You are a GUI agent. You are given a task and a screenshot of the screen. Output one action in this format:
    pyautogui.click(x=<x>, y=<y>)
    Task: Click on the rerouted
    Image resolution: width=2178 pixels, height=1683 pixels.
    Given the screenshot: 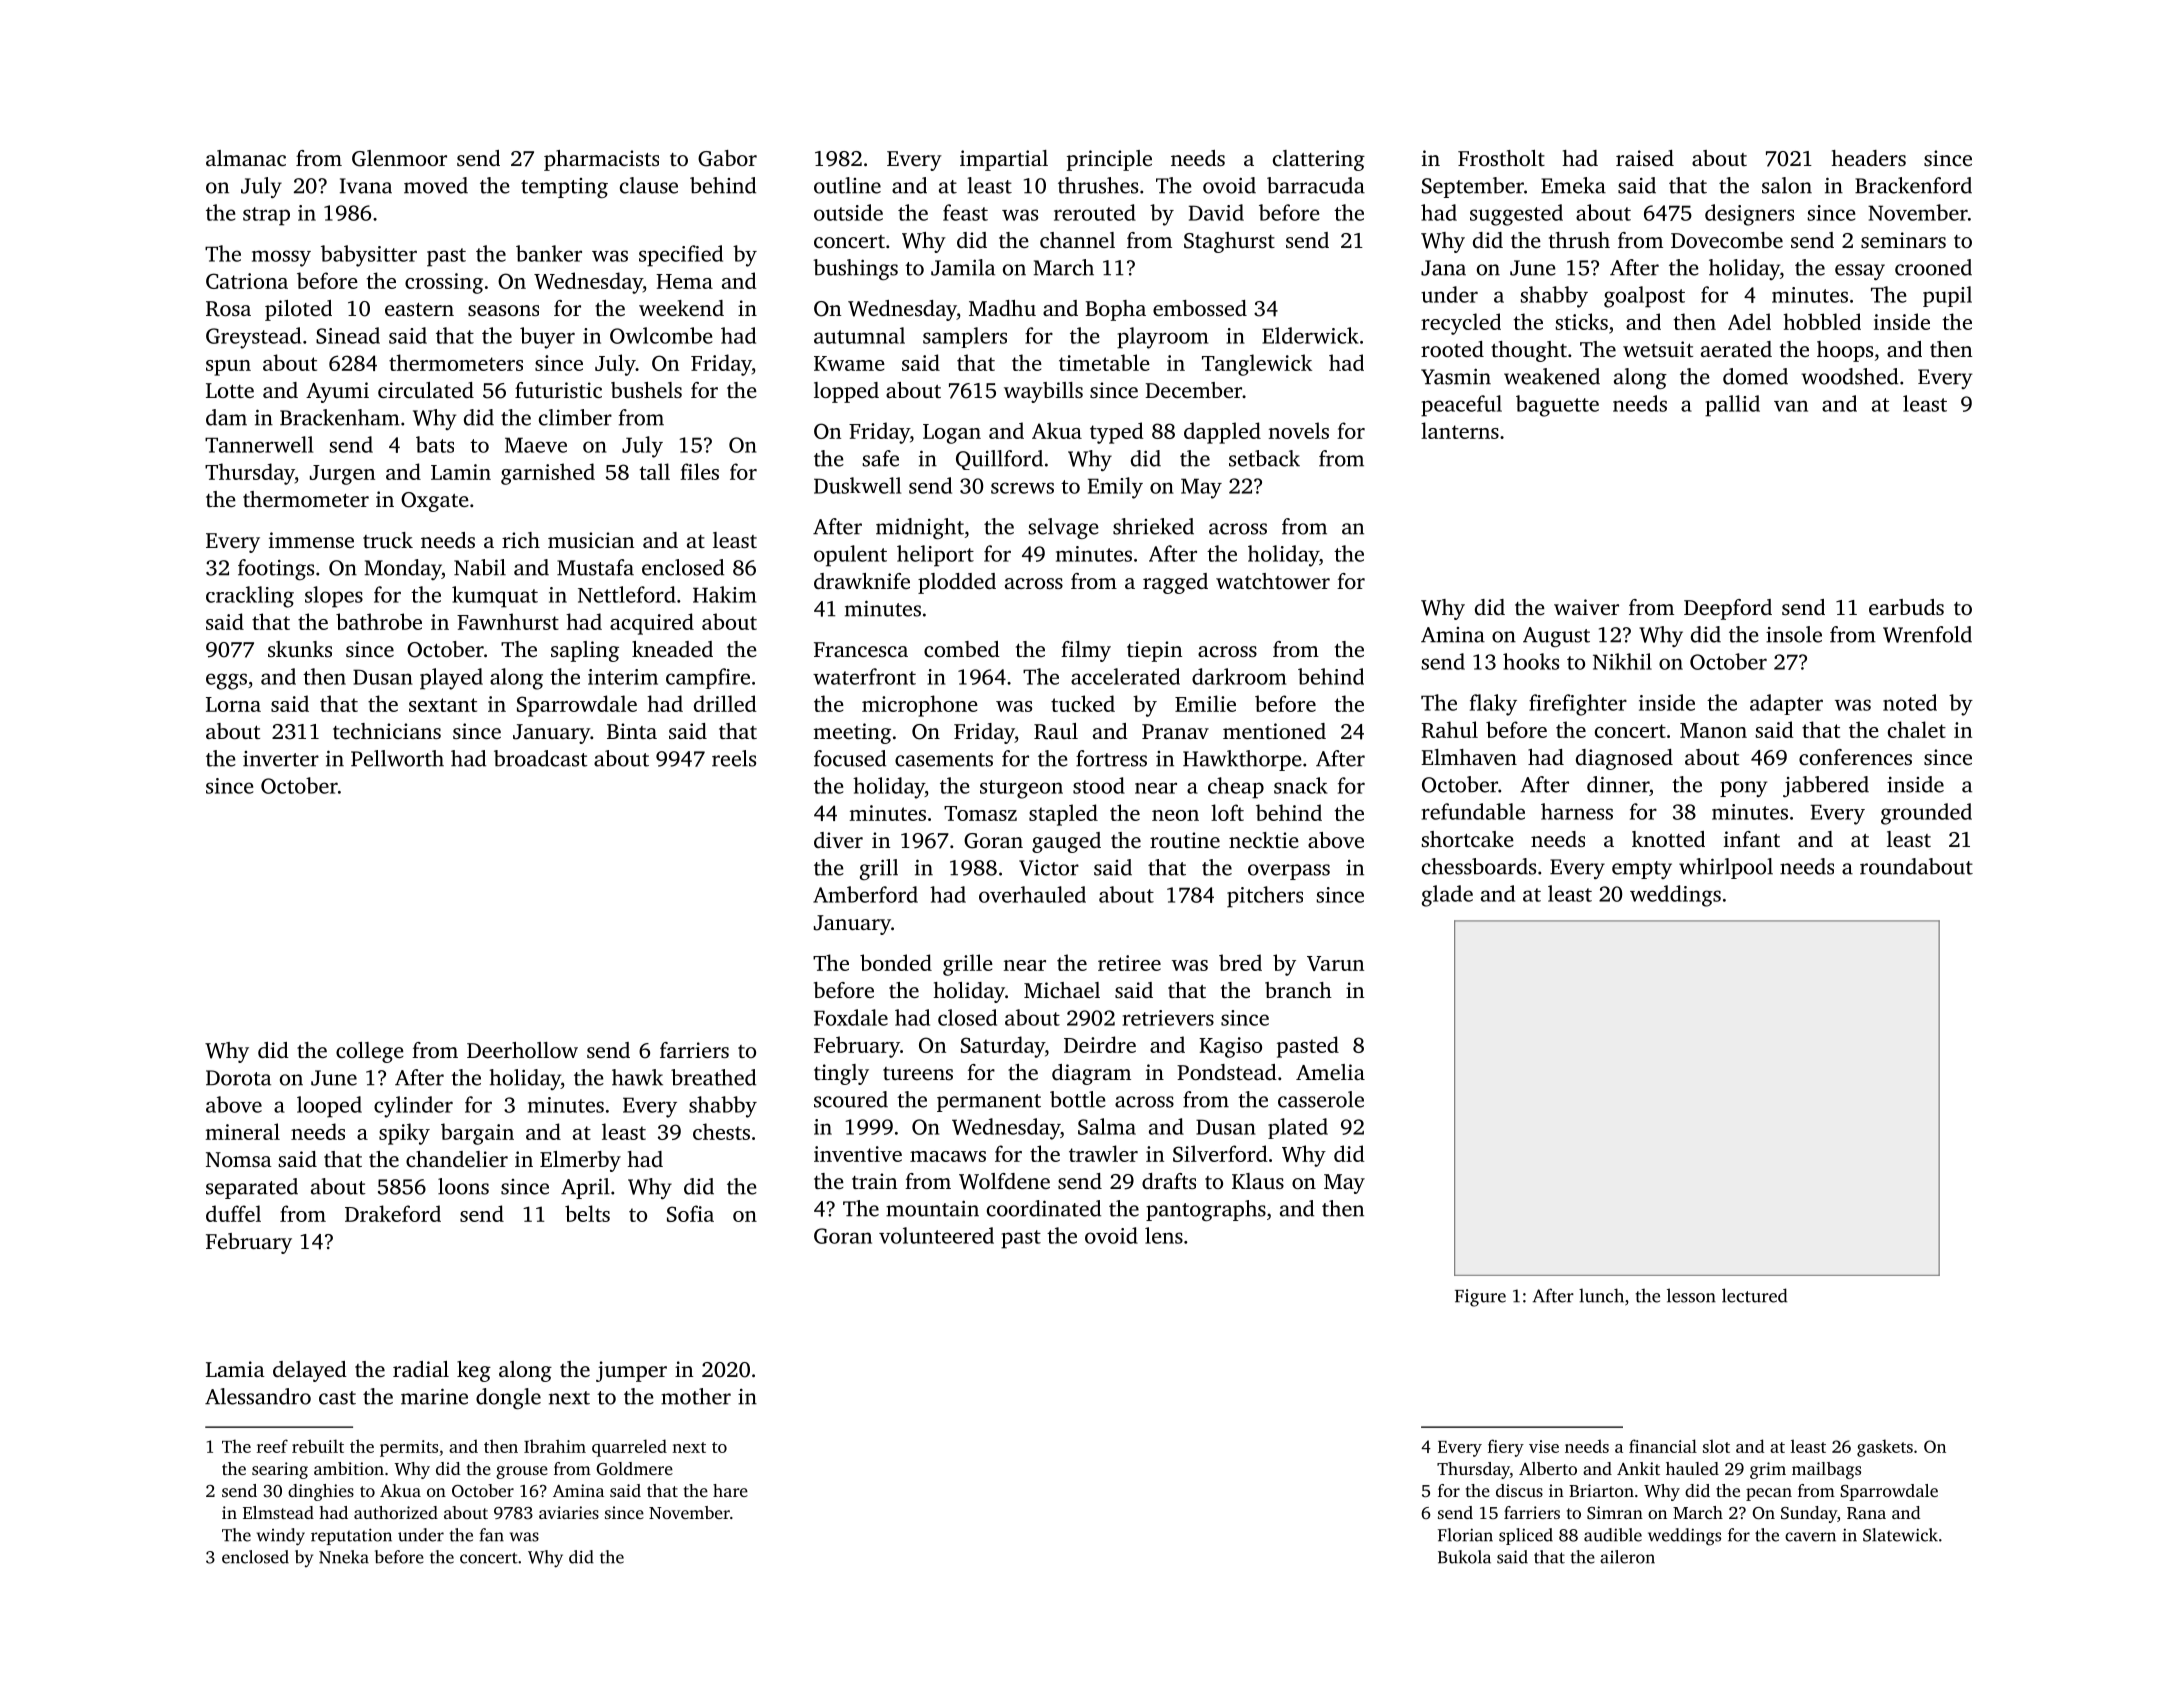 What is the action you would take?
    pyautogui.click(x=1095, y=212)
